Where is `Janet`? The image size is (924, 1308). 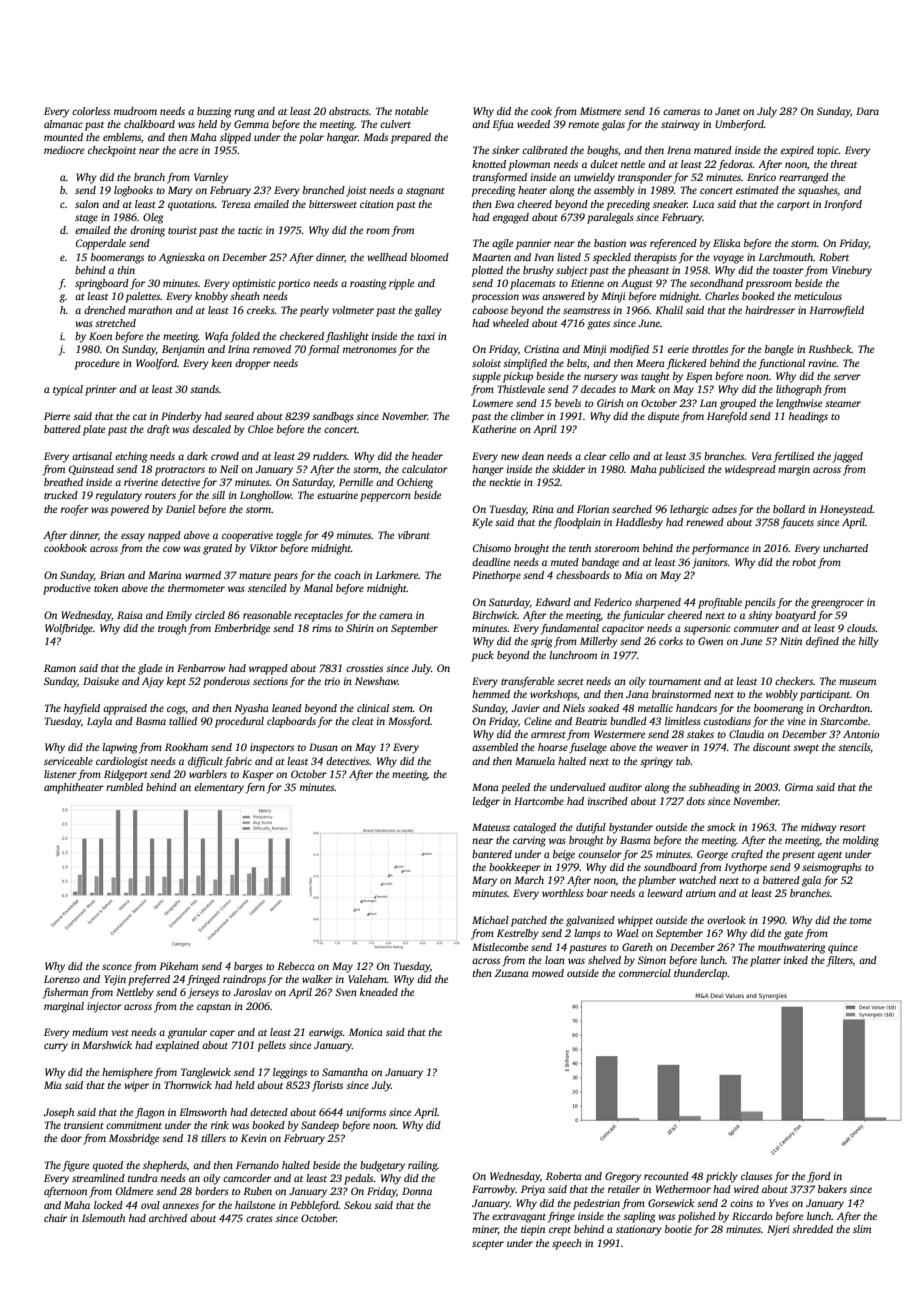 Janet is located at coordinates (727, 111).
